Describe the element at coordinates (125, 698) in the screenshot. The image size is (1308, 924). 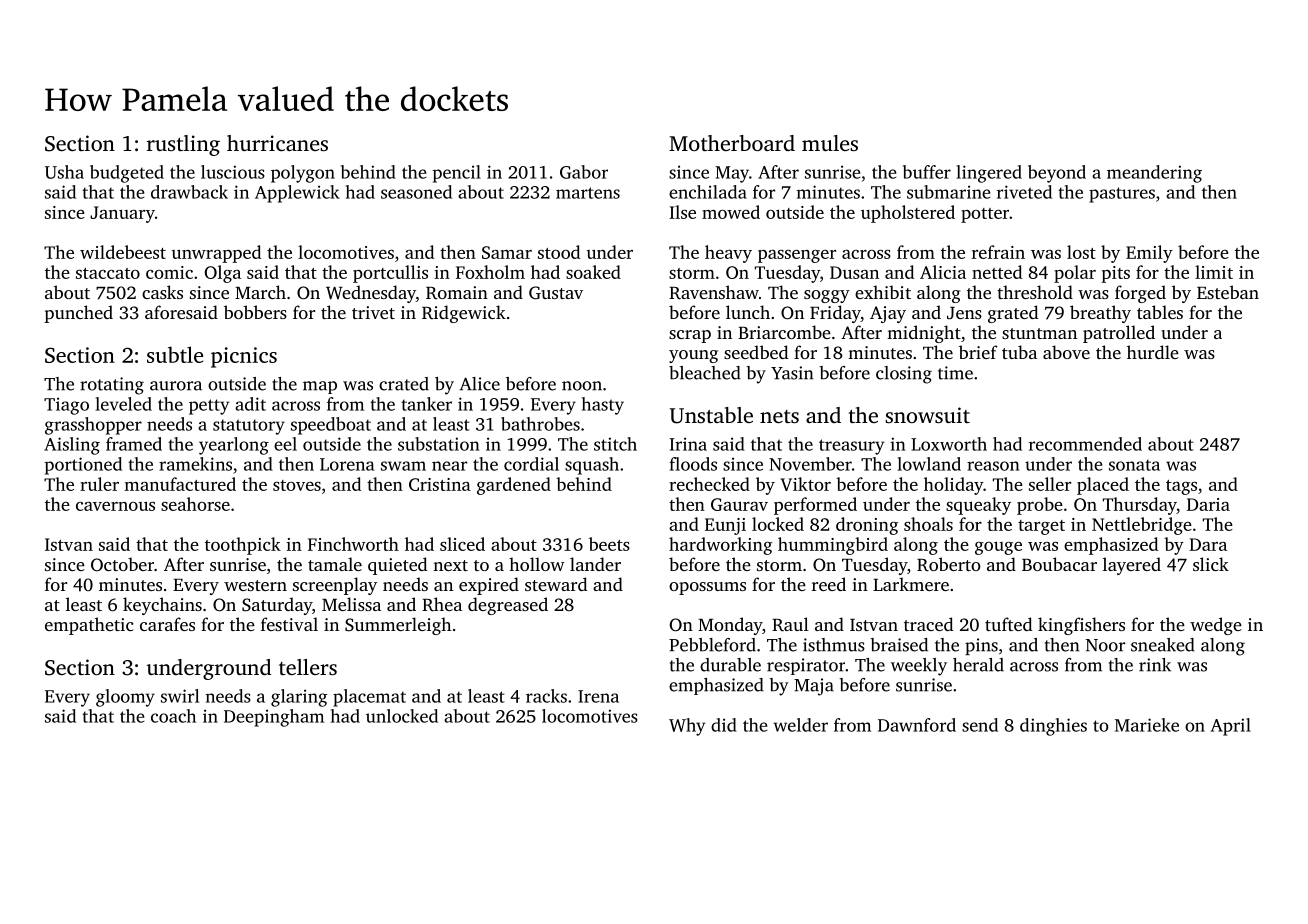
I see `gloomy` at that location.
